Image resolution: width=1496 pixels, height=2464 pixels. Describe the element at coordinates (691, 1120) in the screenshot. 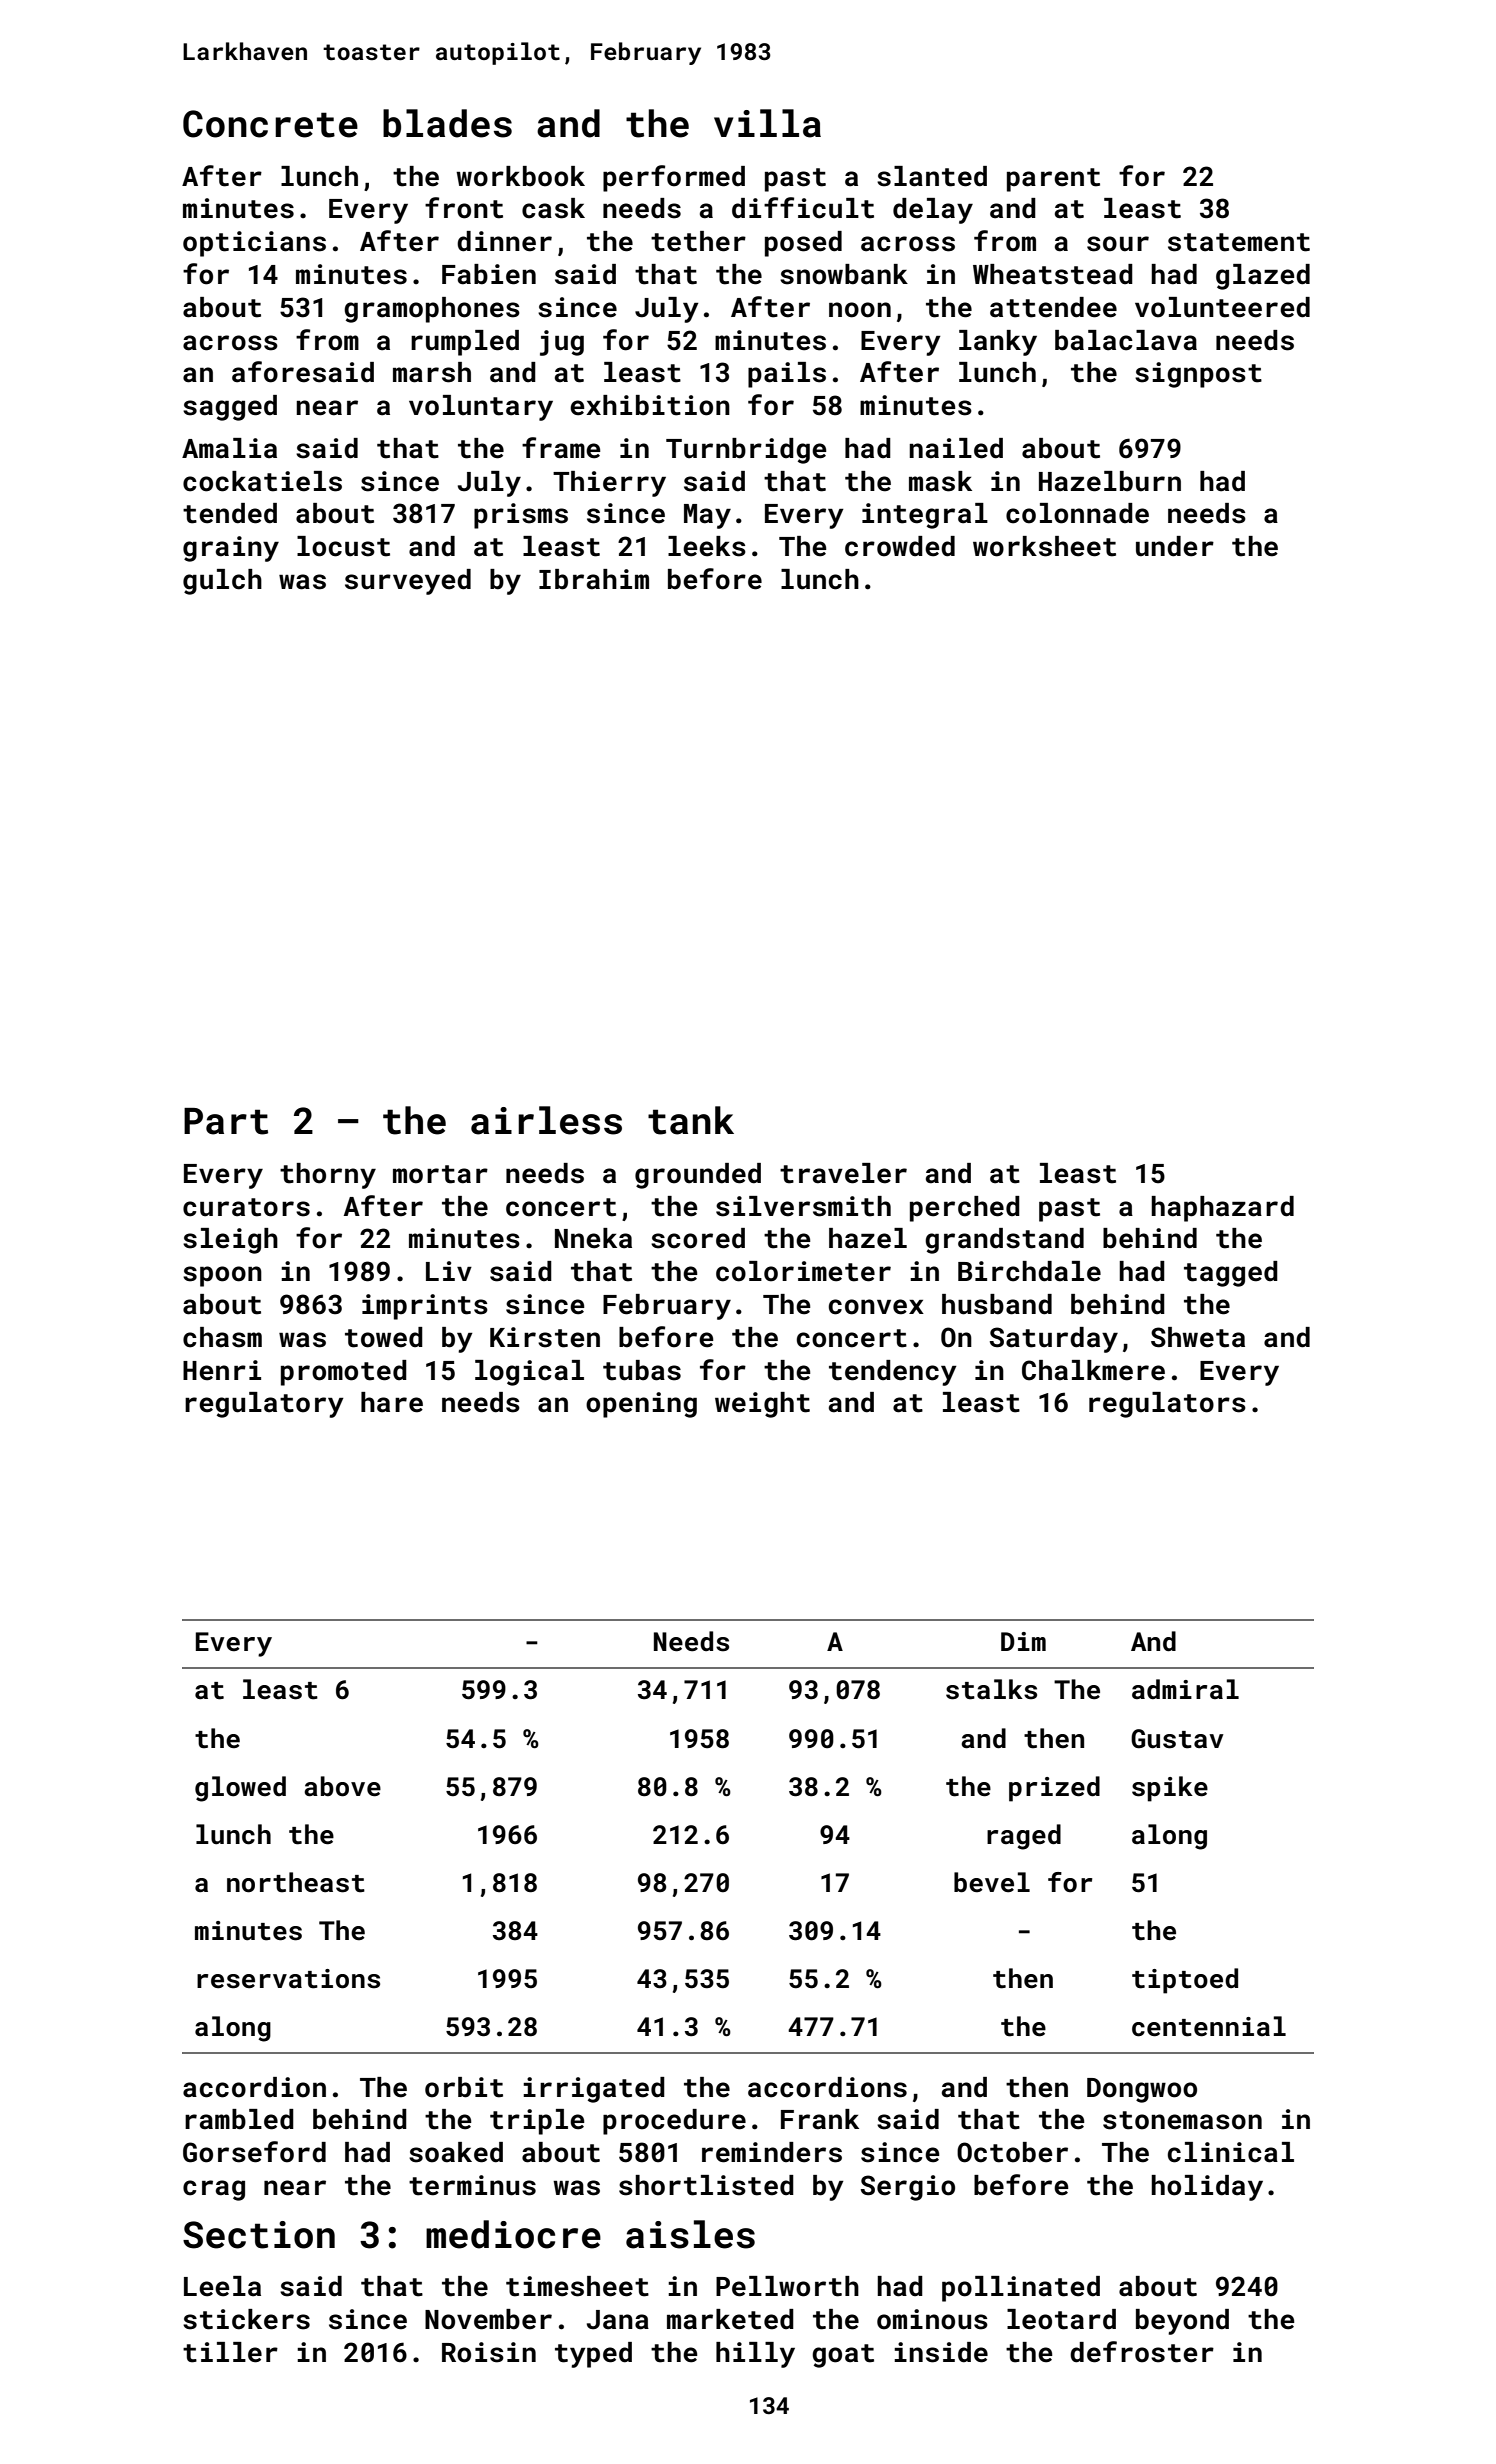

I see `tank` at that location.
